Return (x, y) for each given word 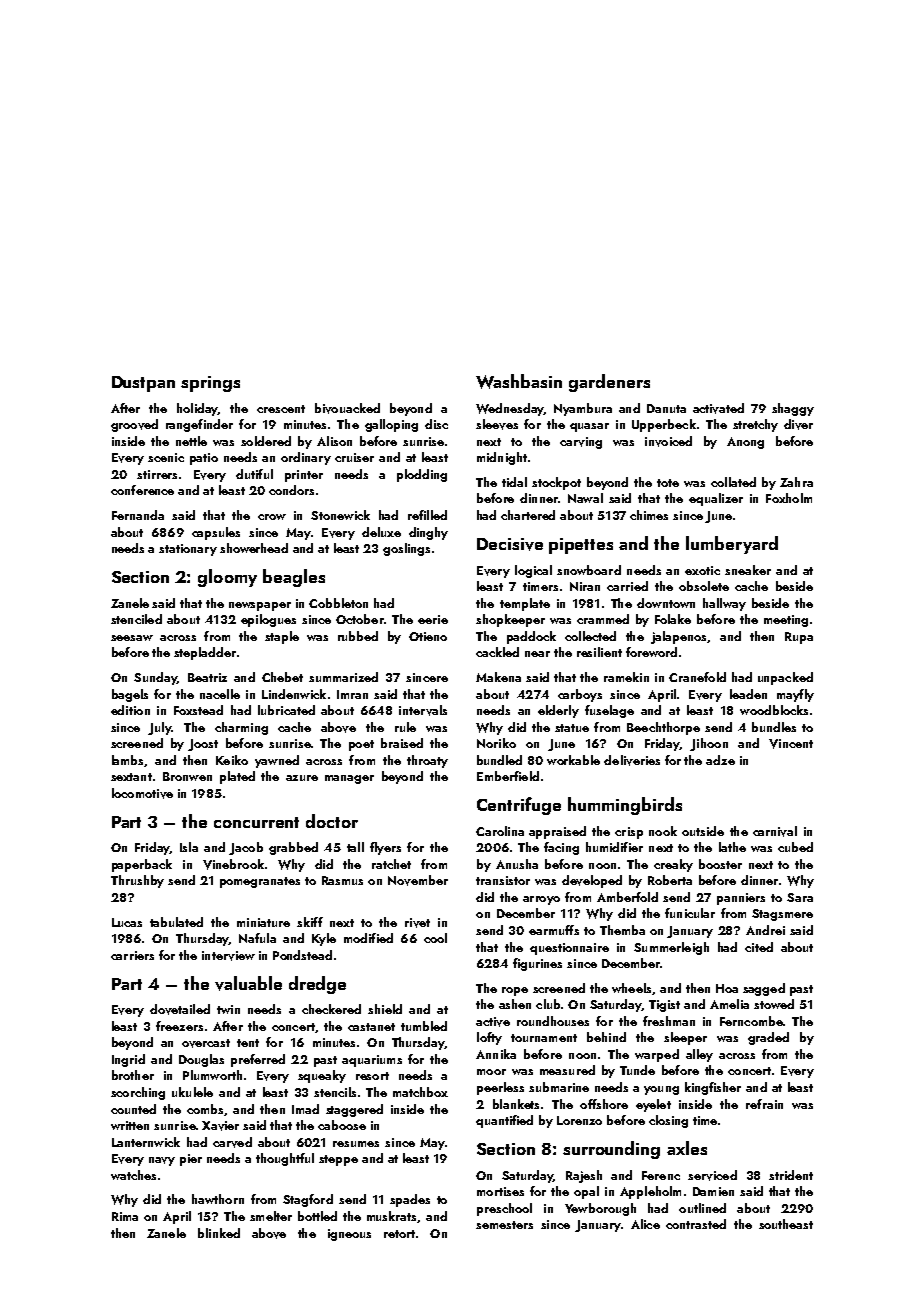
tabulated (176, 922)
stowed (774, 1004)
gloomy (227, 578)
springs (210, 384)
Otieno (428, 636)
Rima (125, 1216)
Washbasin (519, 381)
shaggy (793, 409)
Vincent (791, 744)
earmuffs (554, 930)
